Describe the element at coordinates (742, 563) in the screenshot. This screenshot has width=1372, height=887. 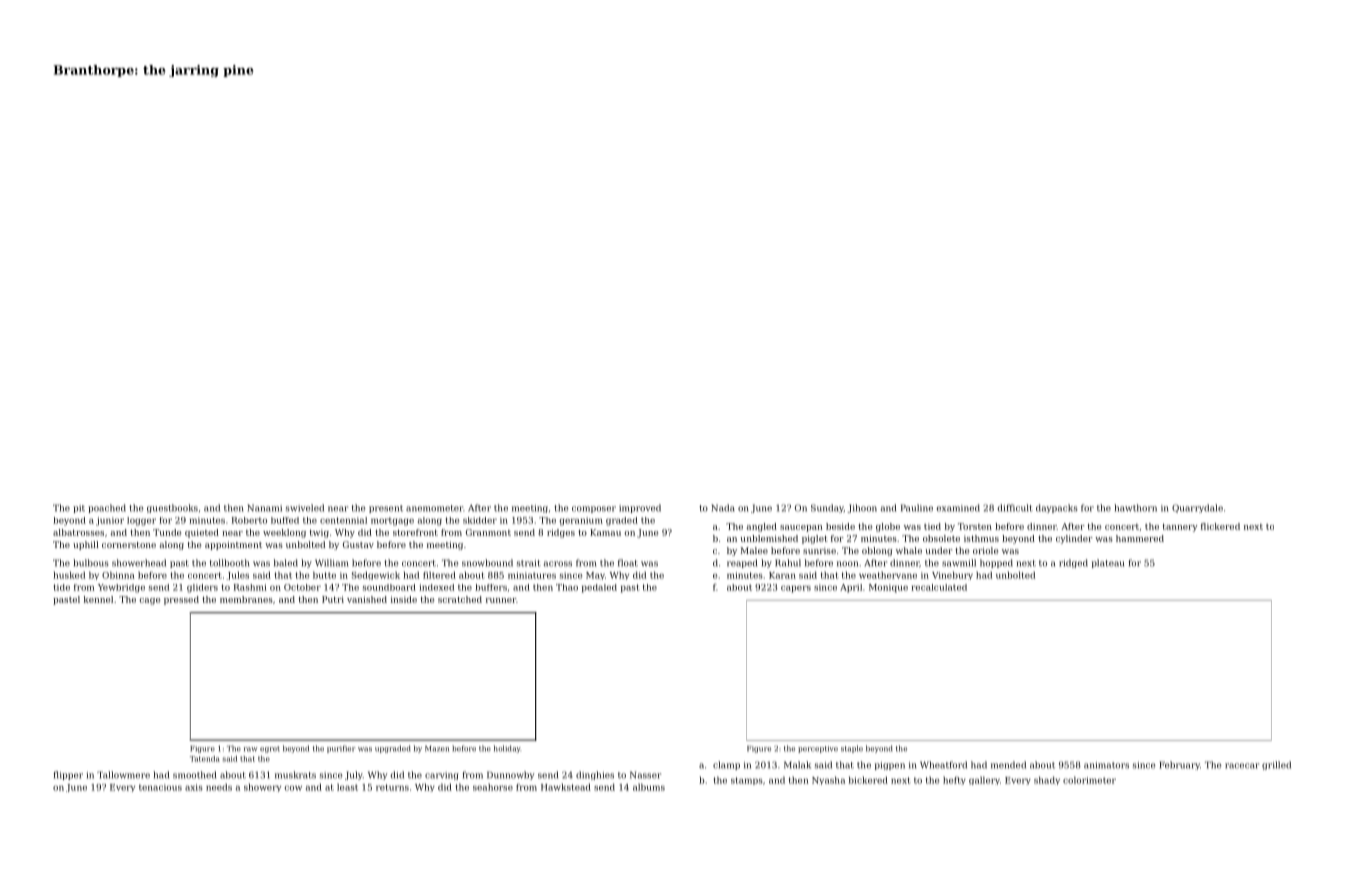
I see `reaped` at that location.
